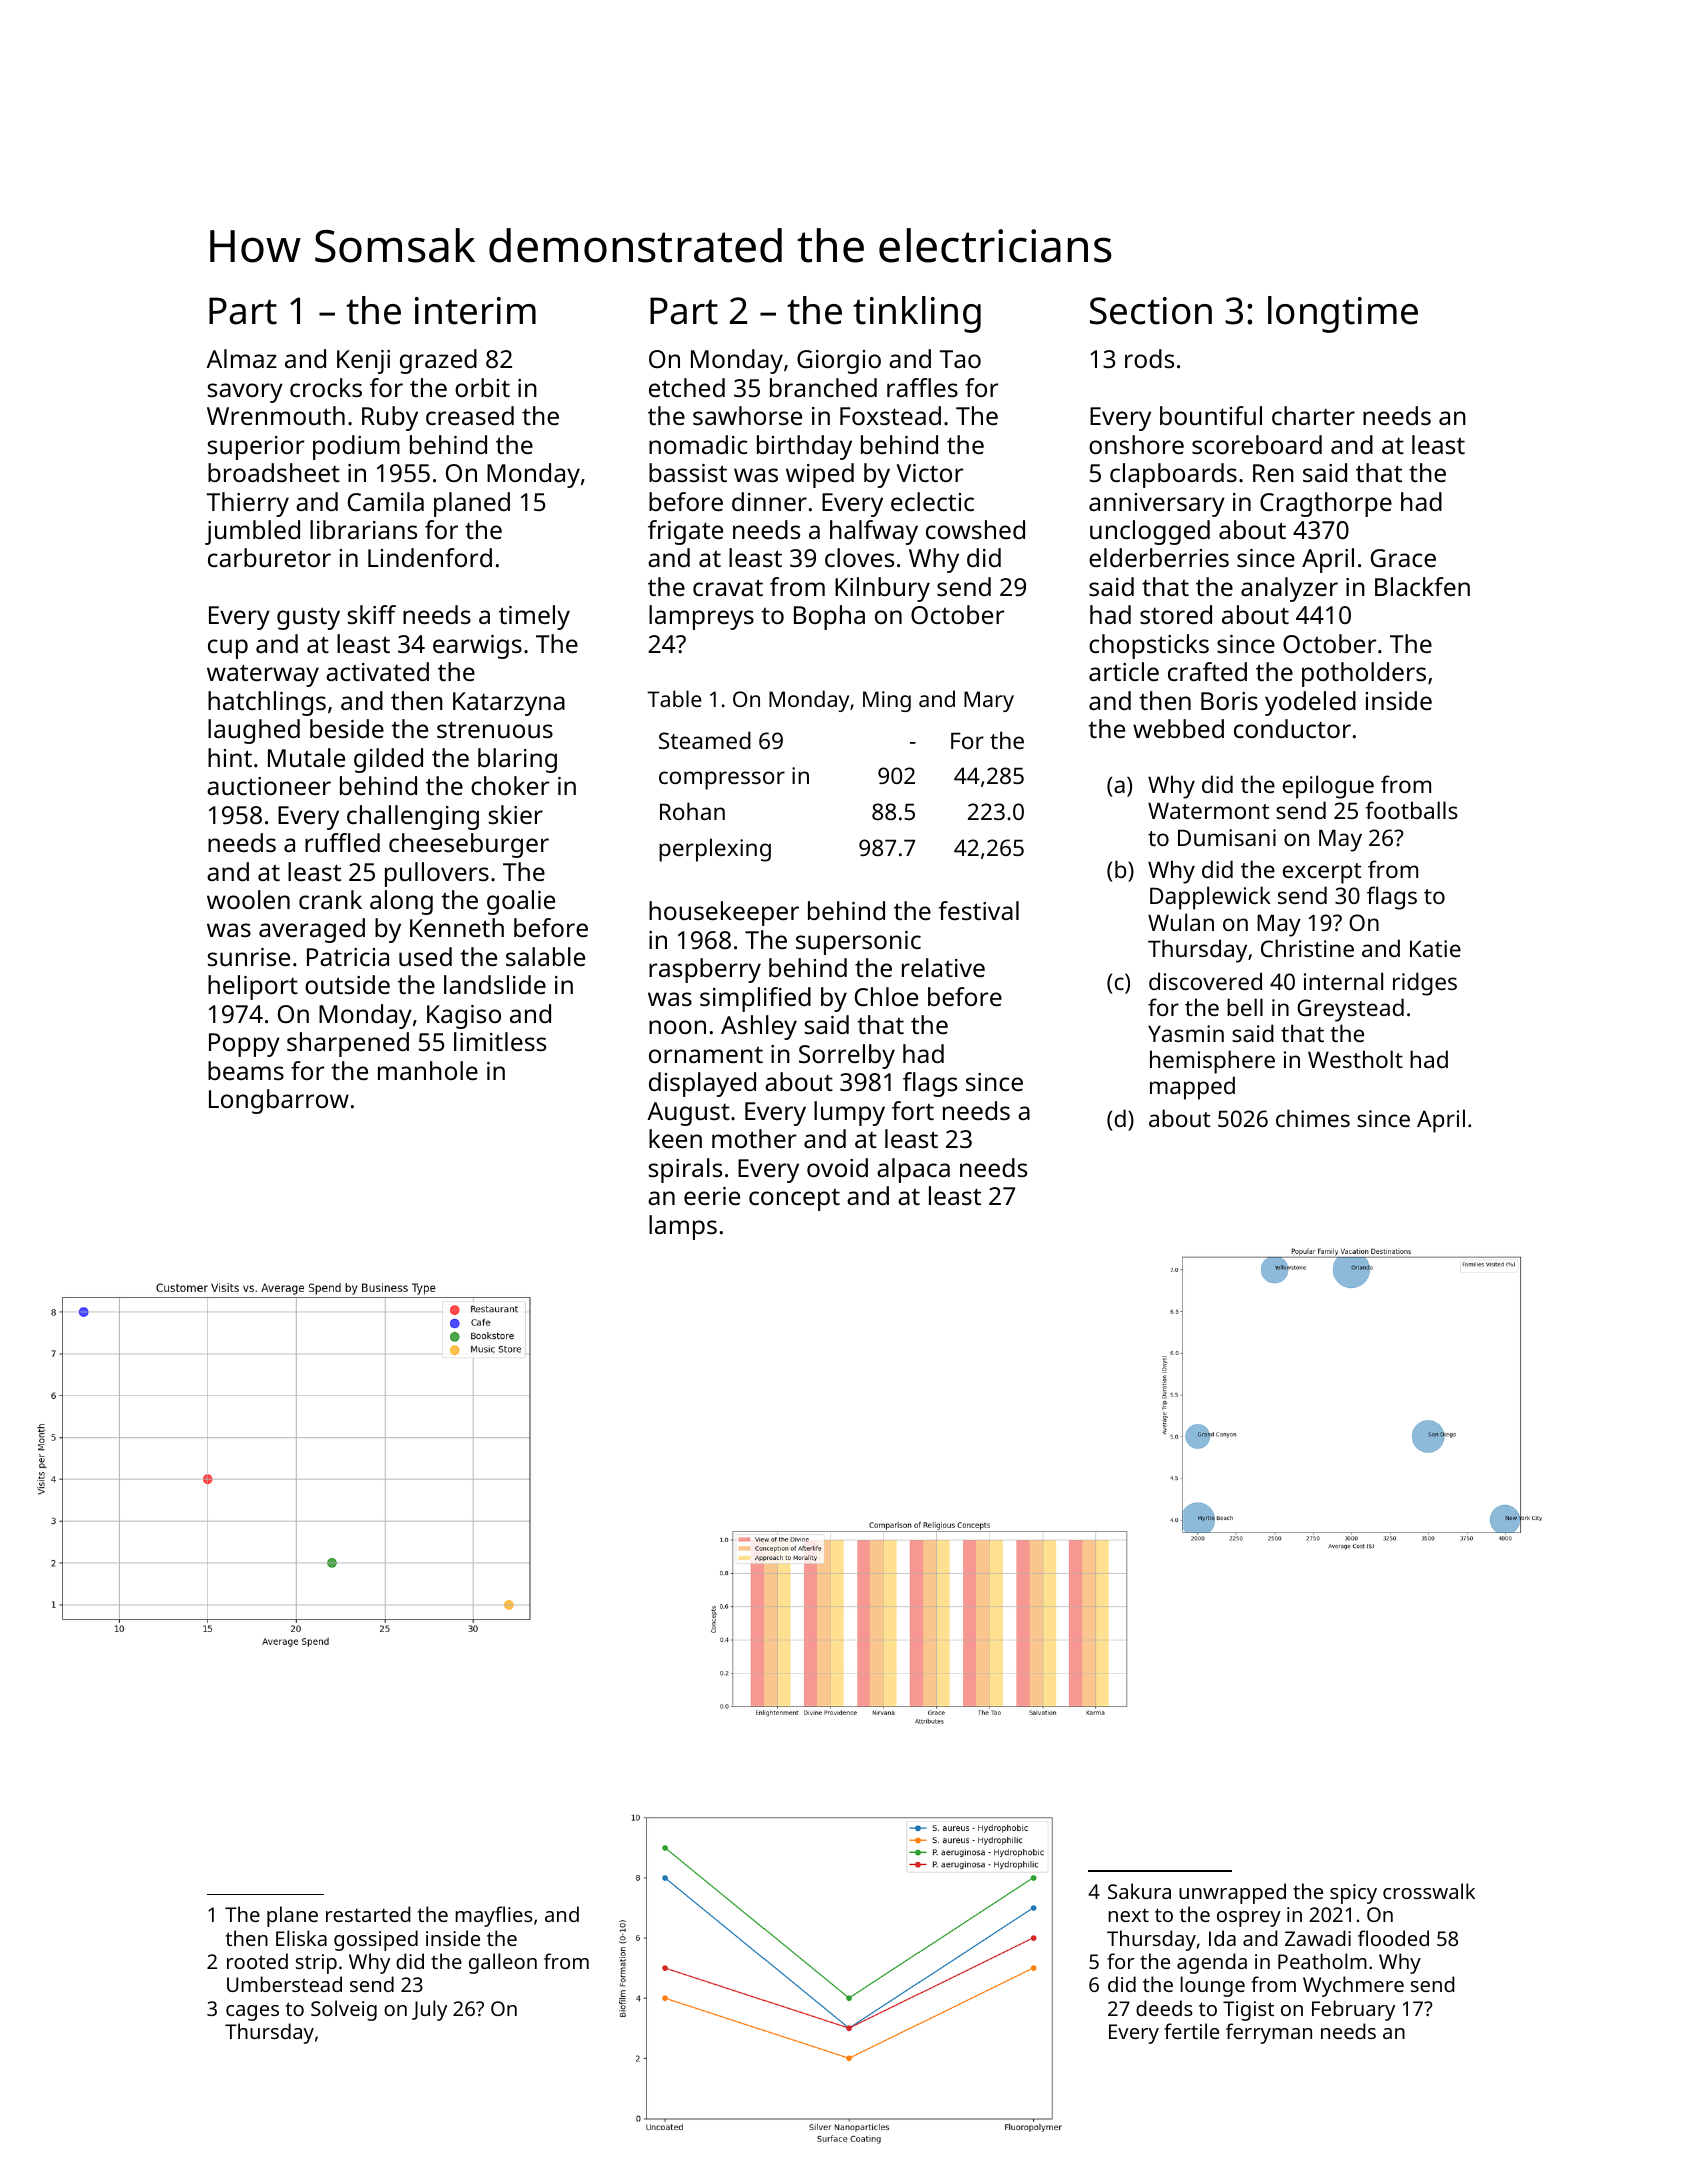 The width and height of the page is (1683, 2178). I want to click on restarted, so click(368, 1914).
